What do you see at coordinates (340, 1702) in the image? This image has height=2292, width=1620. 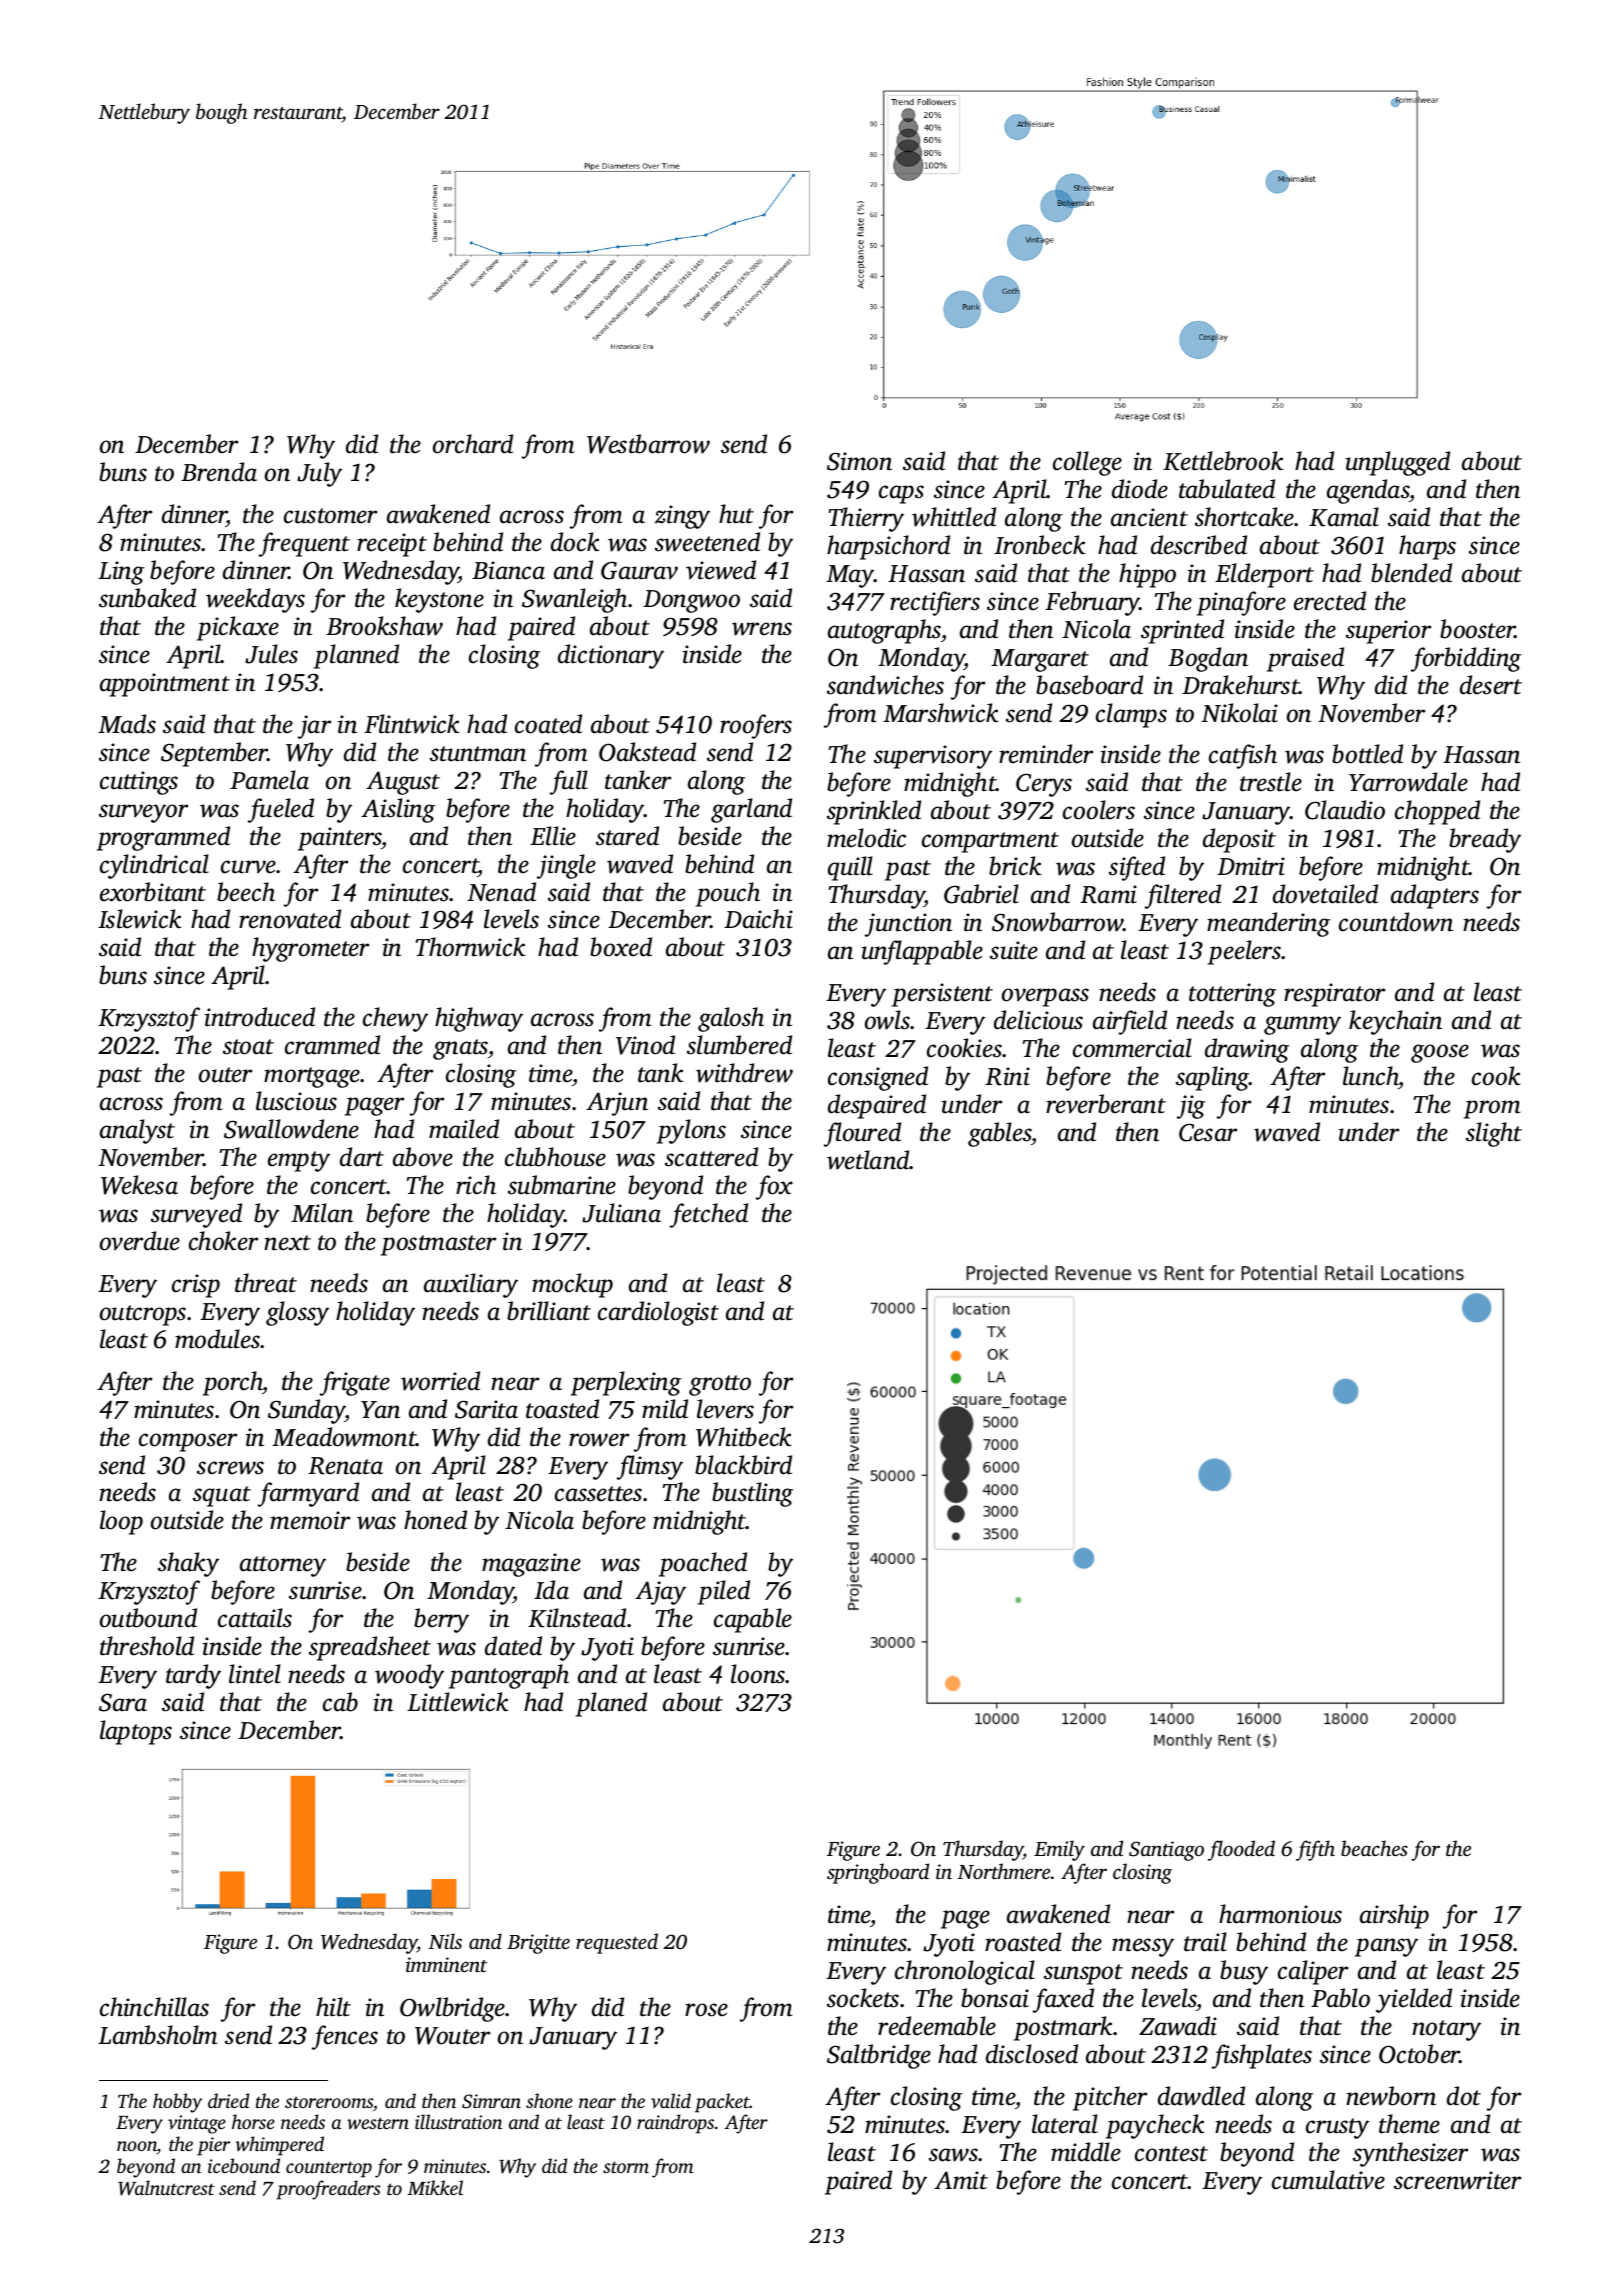 I see `cab` at bounding box center [340, 1702].
